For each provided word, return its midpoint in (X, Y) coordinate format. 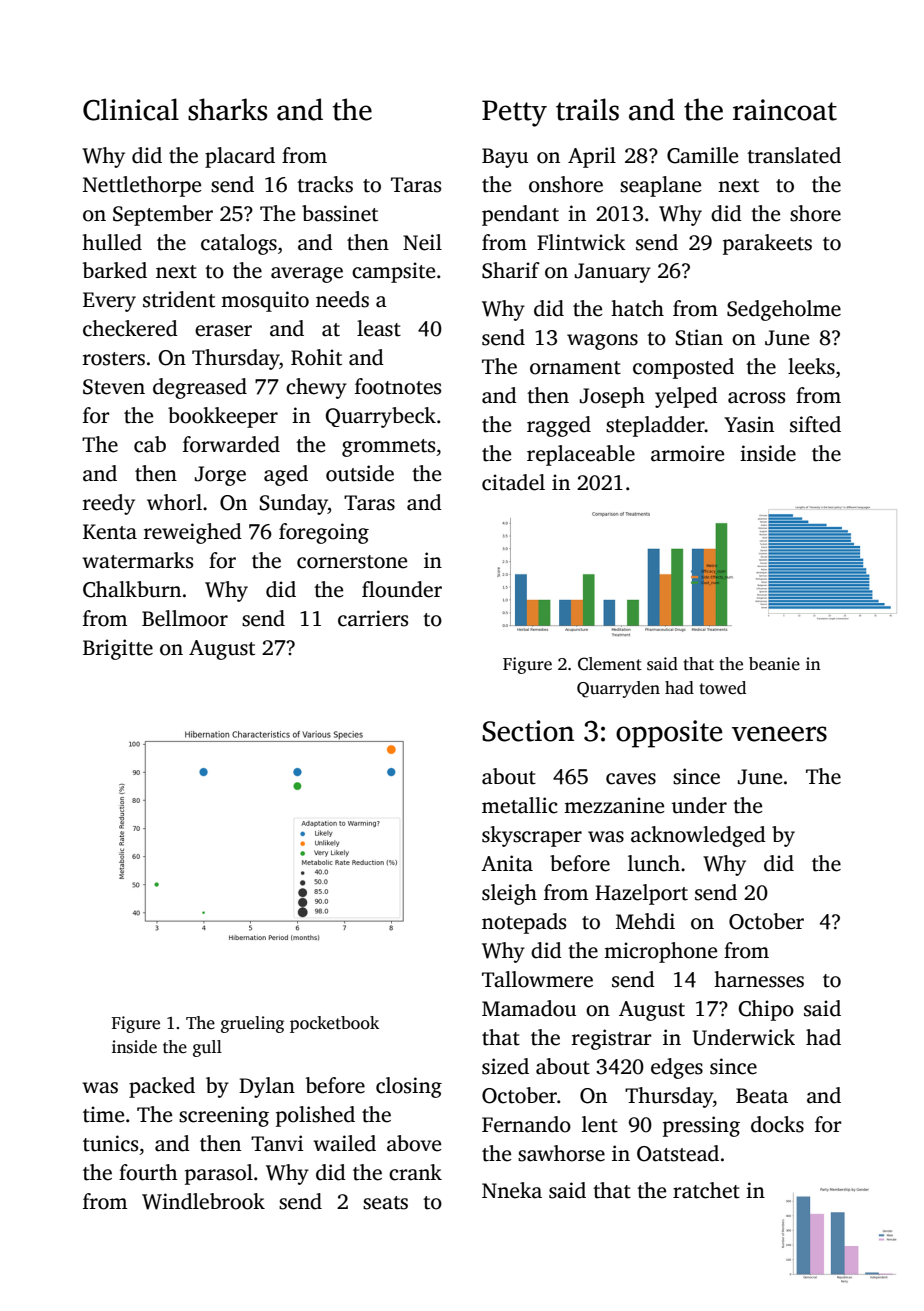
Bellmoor (185, 618)
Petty (514, 113)
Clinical (131, 109)
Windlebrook (203, 1201)
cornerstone (352, 562)
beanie (774, 664)
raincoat (785, 110)
